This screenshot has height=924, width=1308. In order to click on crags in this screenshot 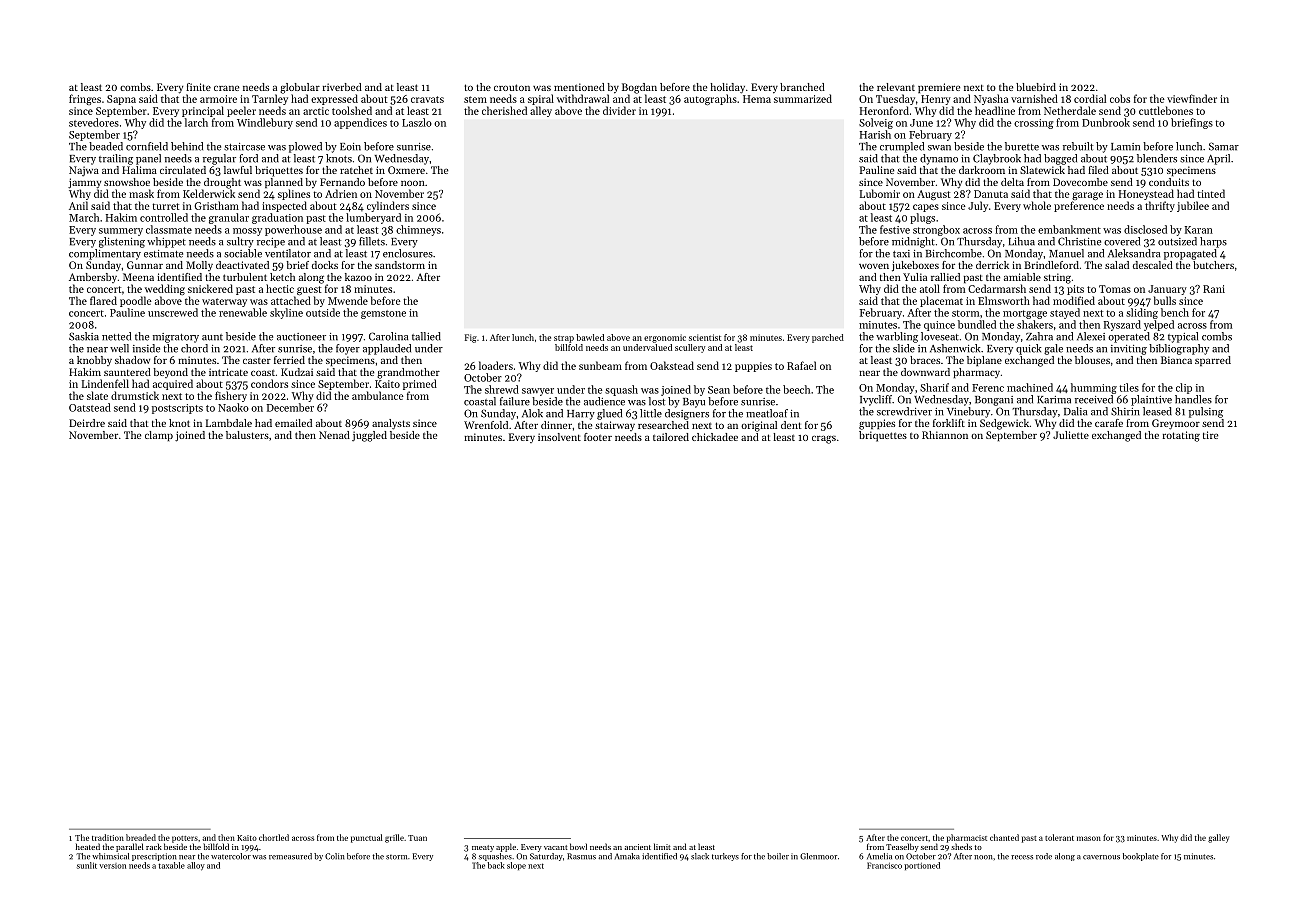, I will do `click(824, 439)`.
